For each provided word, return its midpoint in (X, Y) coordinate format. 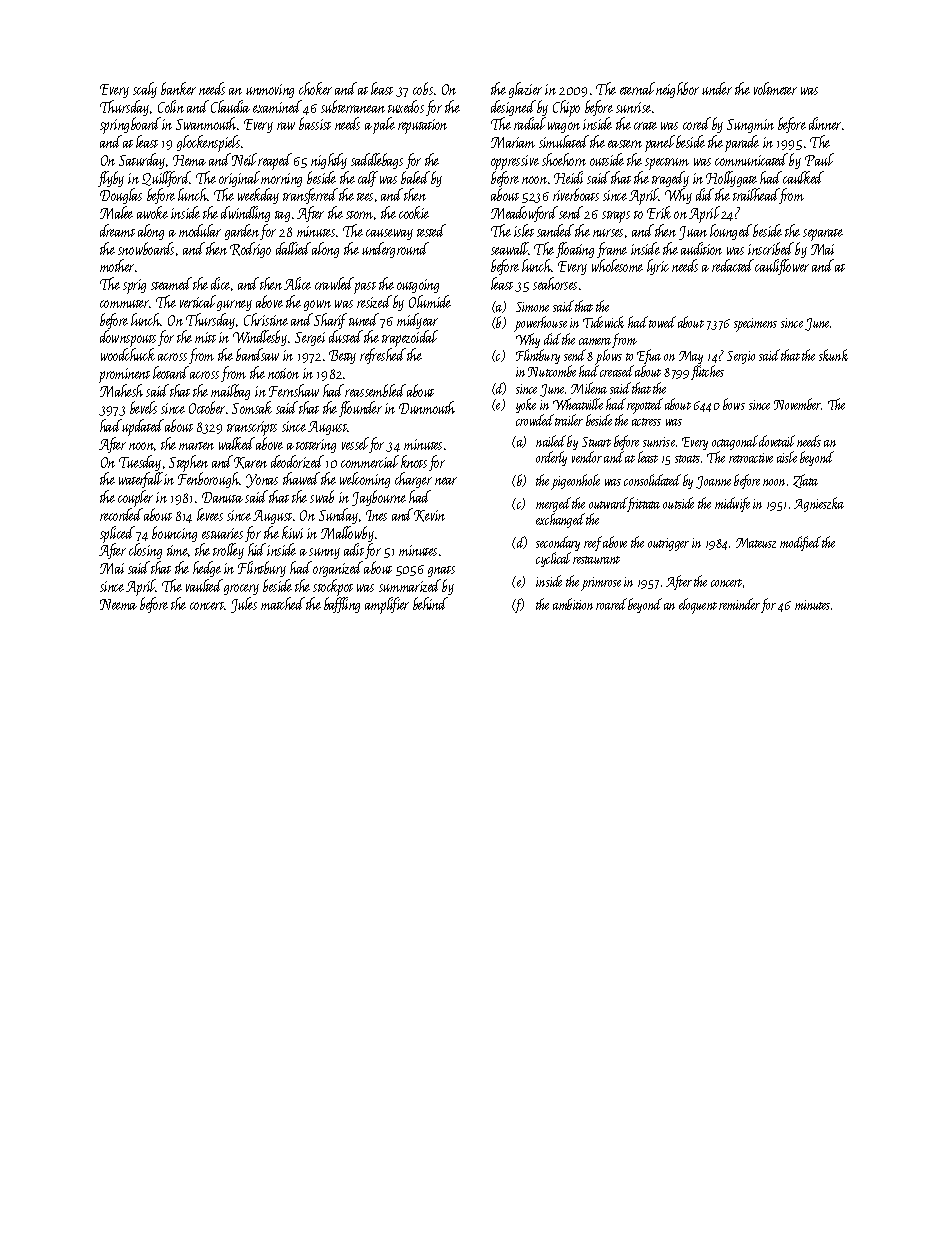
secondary (558, 543)
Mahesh (121, 390)
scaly (145, 90)
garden (242, 232)
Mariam (513, 142)
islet (524, 230)
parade (742, 143)
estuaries (222, 533)
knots (414, 461)
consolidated (652, 480)
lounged (731, 232)
